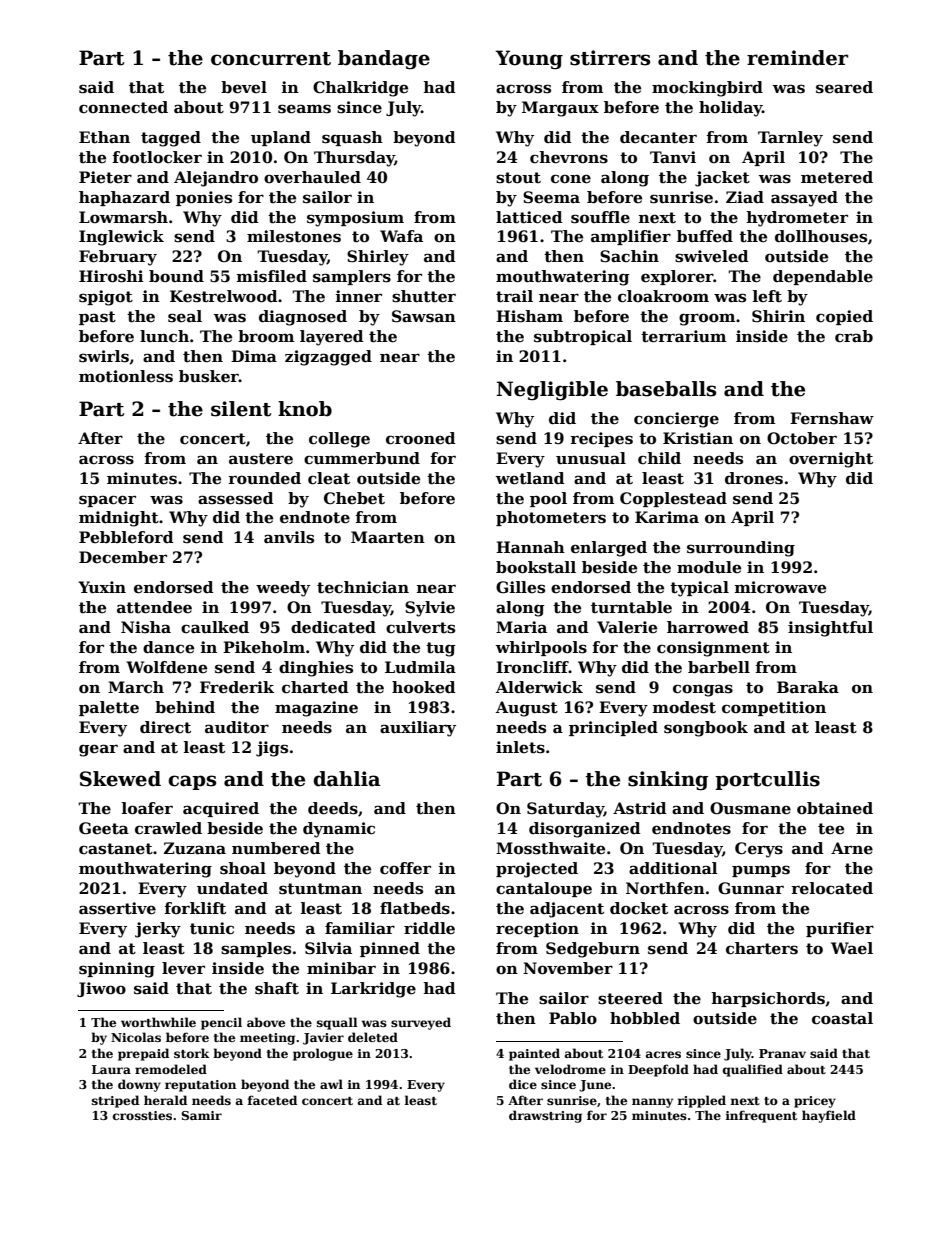  Describe the element at coordinates (676, 420) in the screenshot. I see `concierge` at that location.
